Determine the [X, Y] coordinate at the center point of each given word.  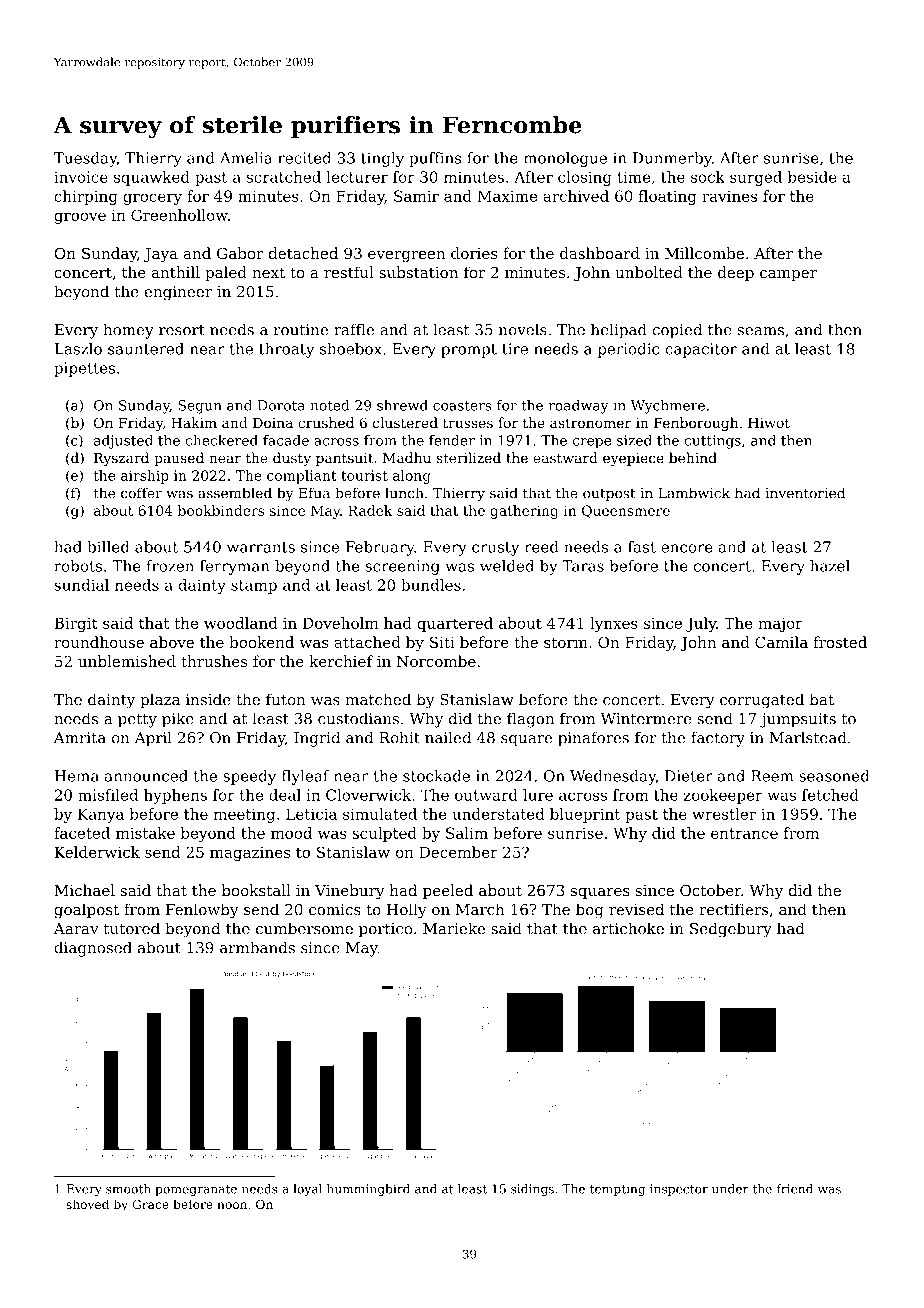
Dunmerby [672, 159]
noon [232, 1205]
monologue [565, 159]
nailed [448, 737]
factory [718, 739]
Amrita [80, 738]
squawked [152, 178]
